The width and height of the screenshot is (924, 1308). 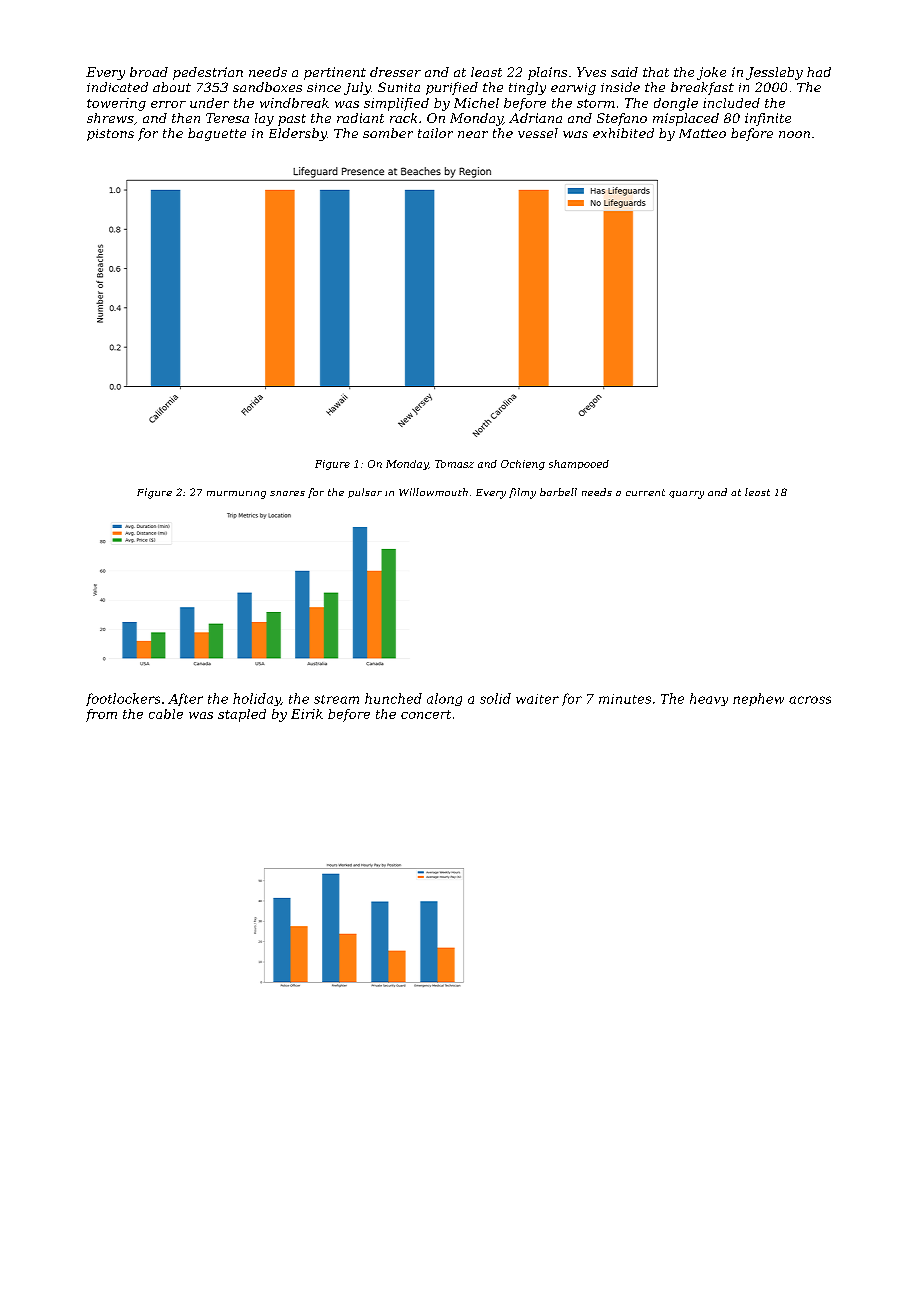 What do you see at coordinates (709, 699) in the screenshot?
I see `heavy` at bounding box center [709, 699].
